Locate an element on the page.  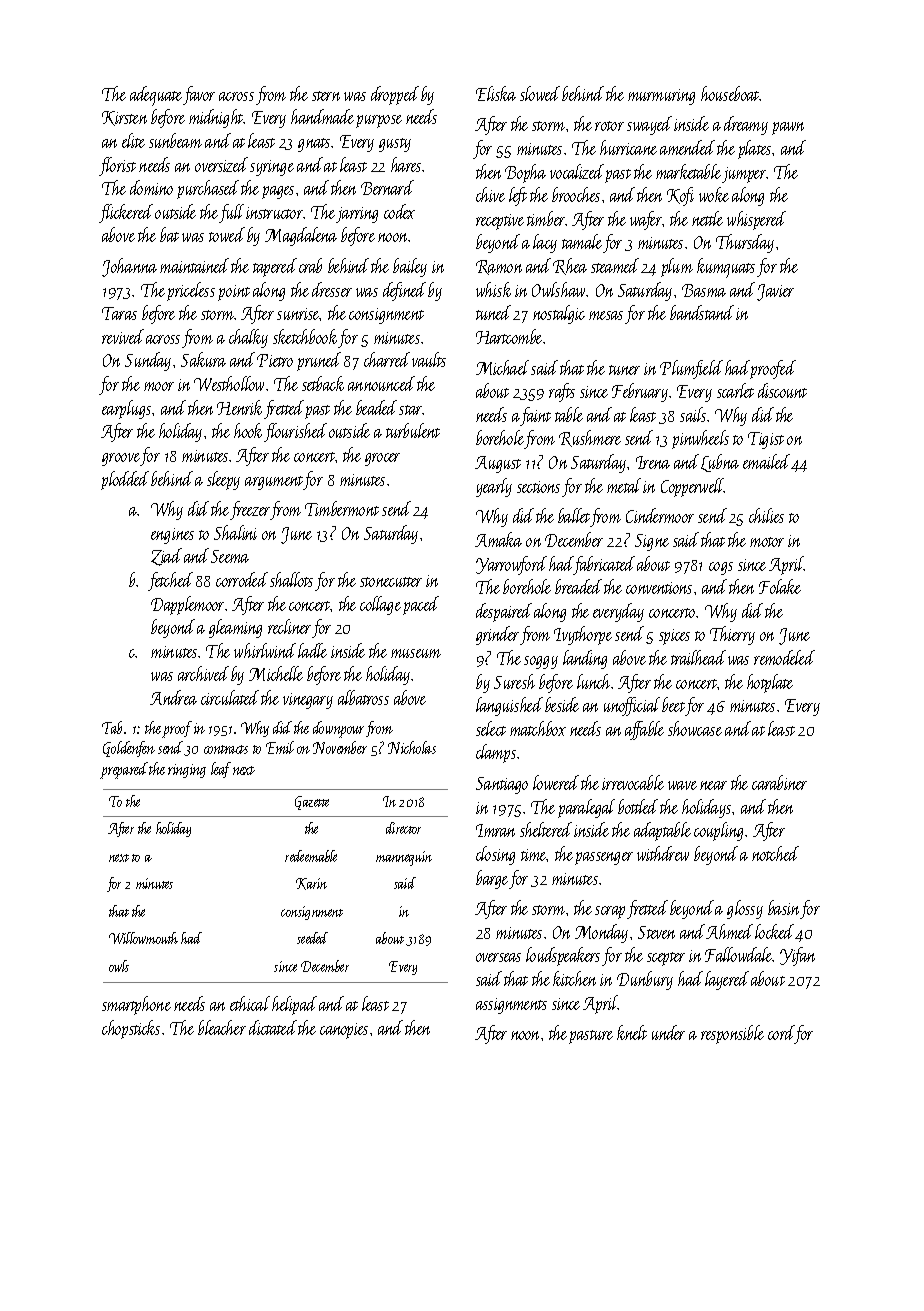
adequate is located at coordinates (156, 96).
